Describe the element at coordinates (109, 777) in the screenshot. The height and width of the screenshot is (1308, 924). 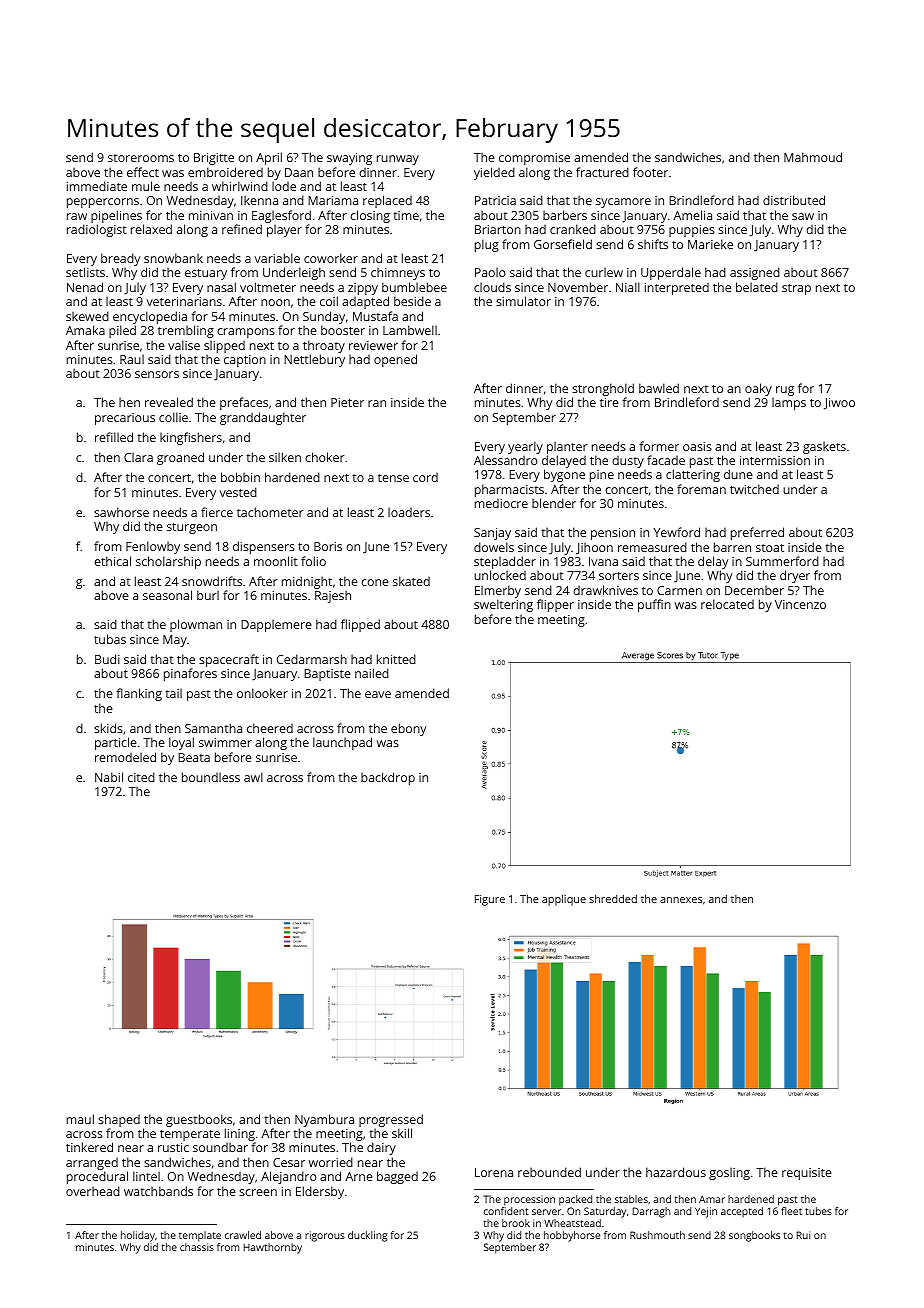
I see `Nabil` at that location.
